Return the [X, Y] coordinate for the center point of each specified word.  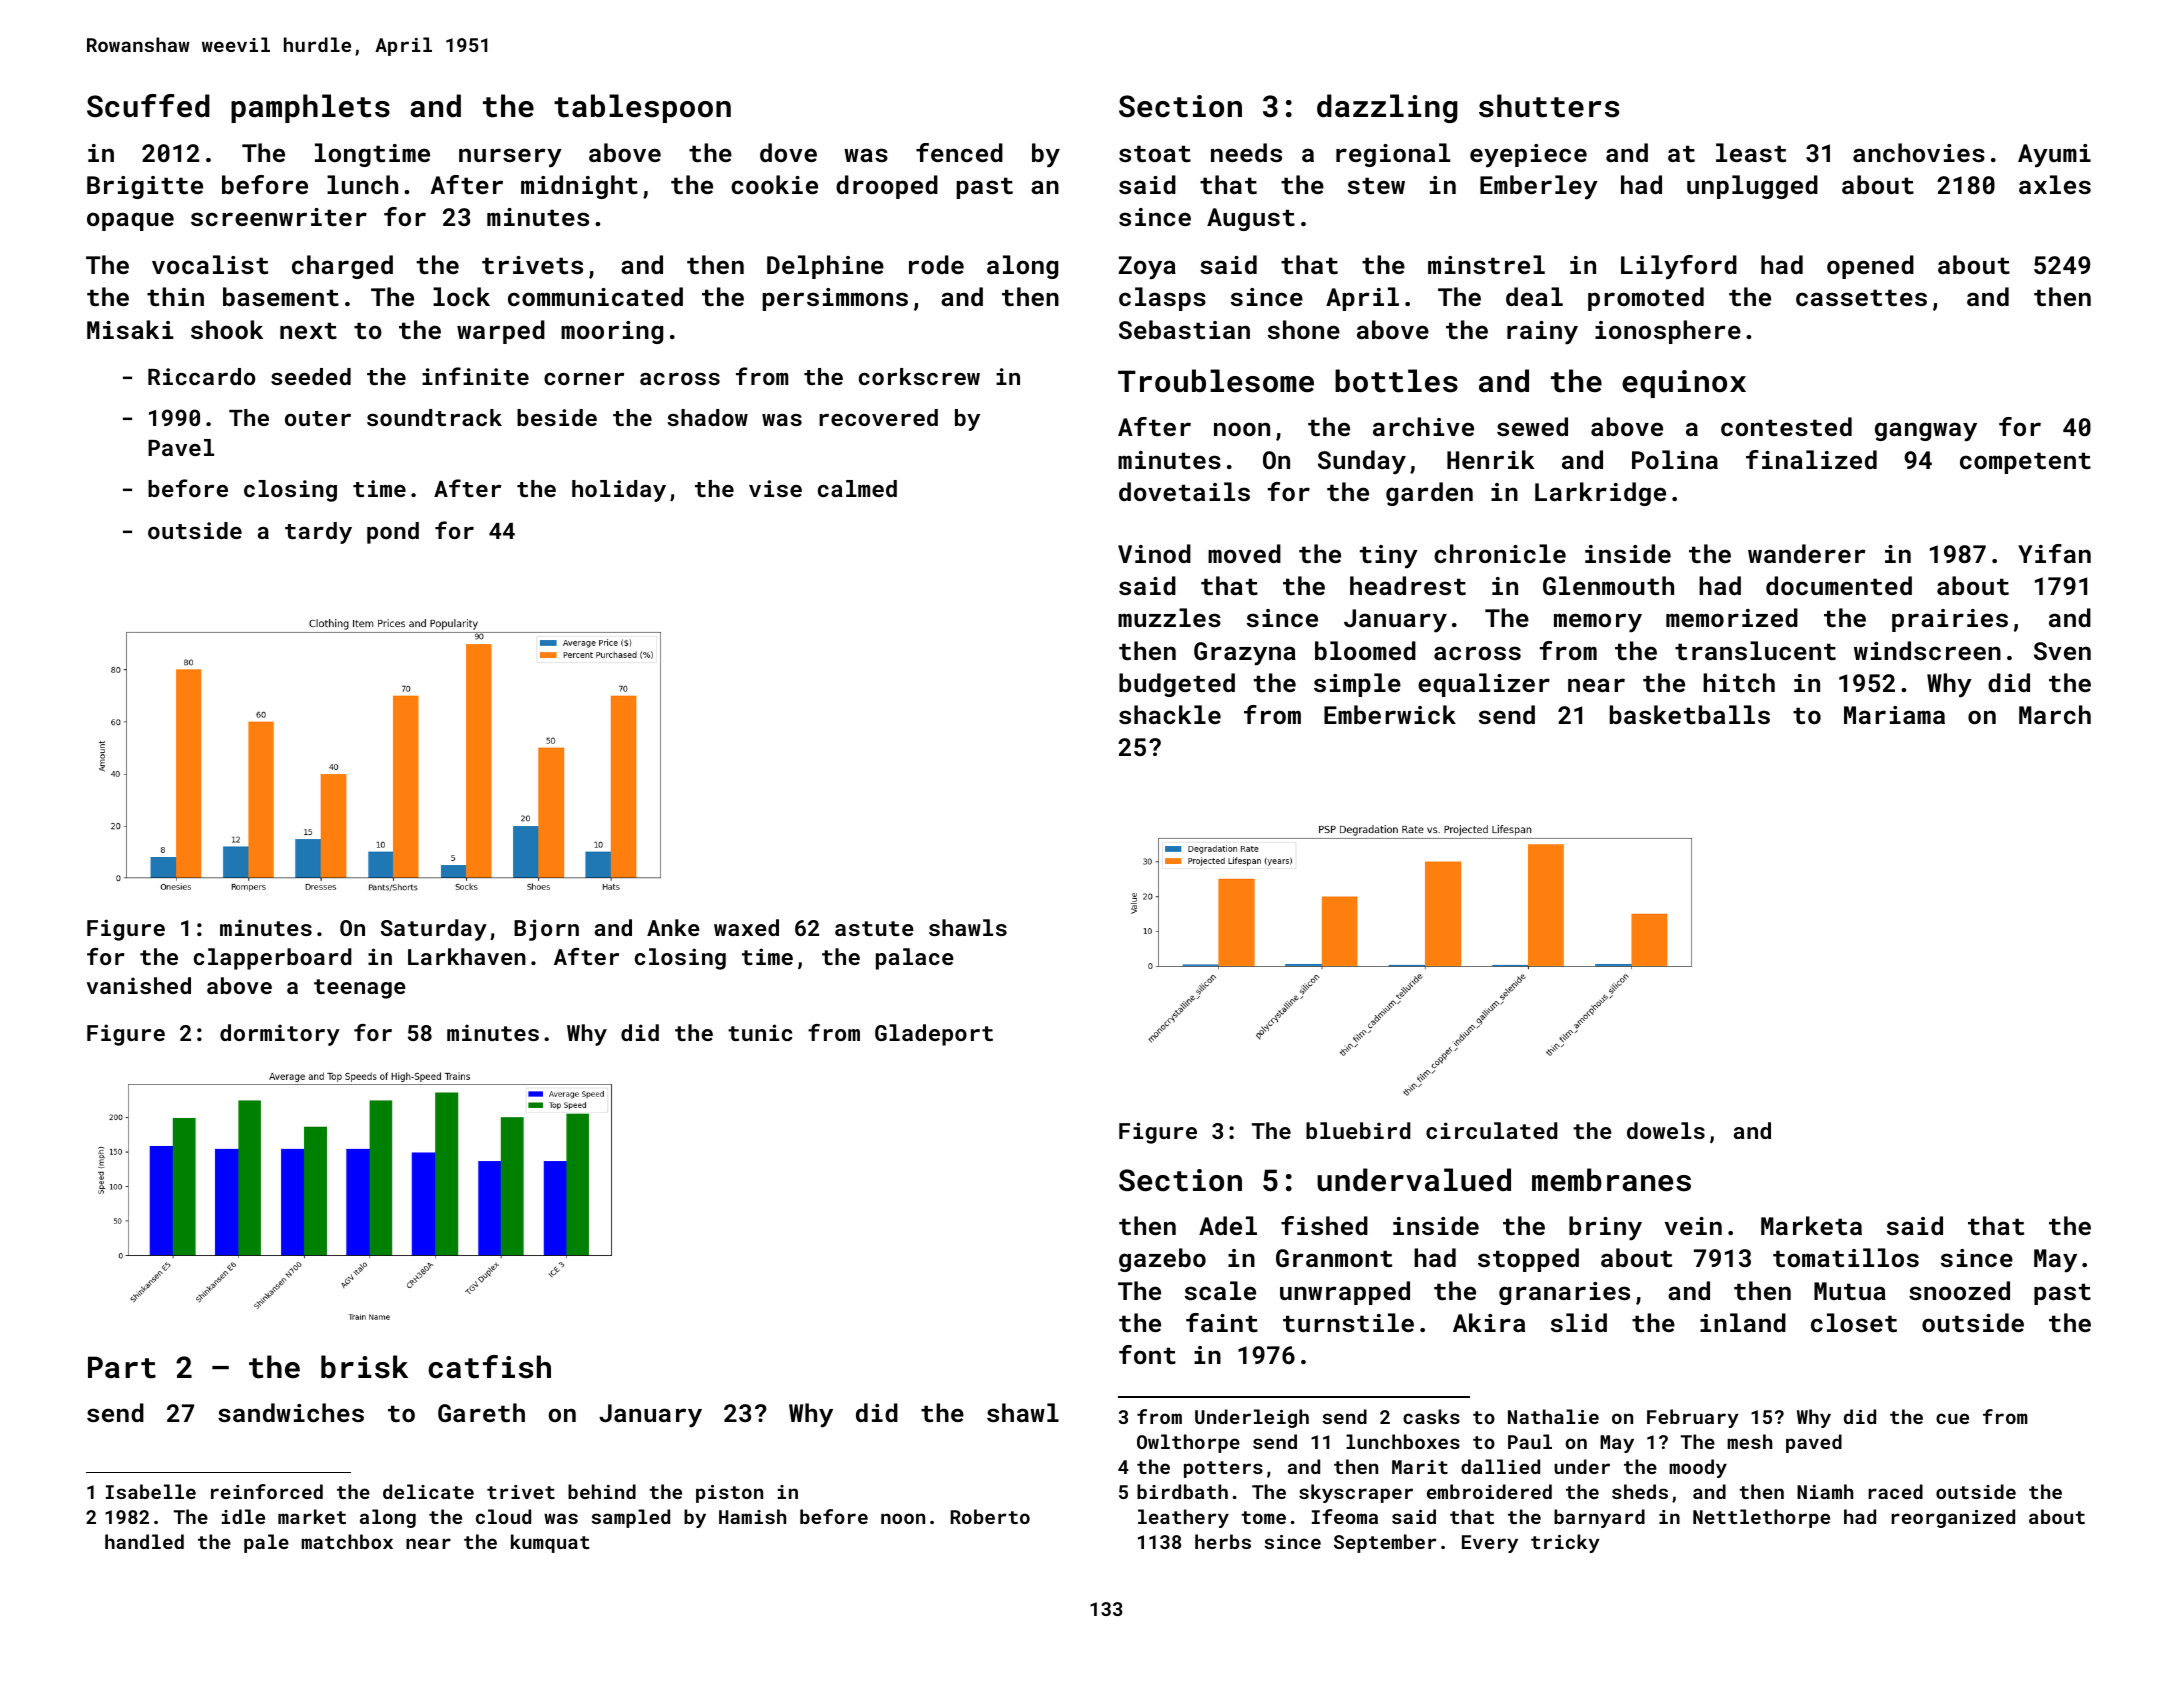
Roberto [990, 1516]
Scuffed [148, 106]
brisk [364, 1367]
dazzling [1387, 108]
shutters [1549, 106]
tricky [1565, 1543]
